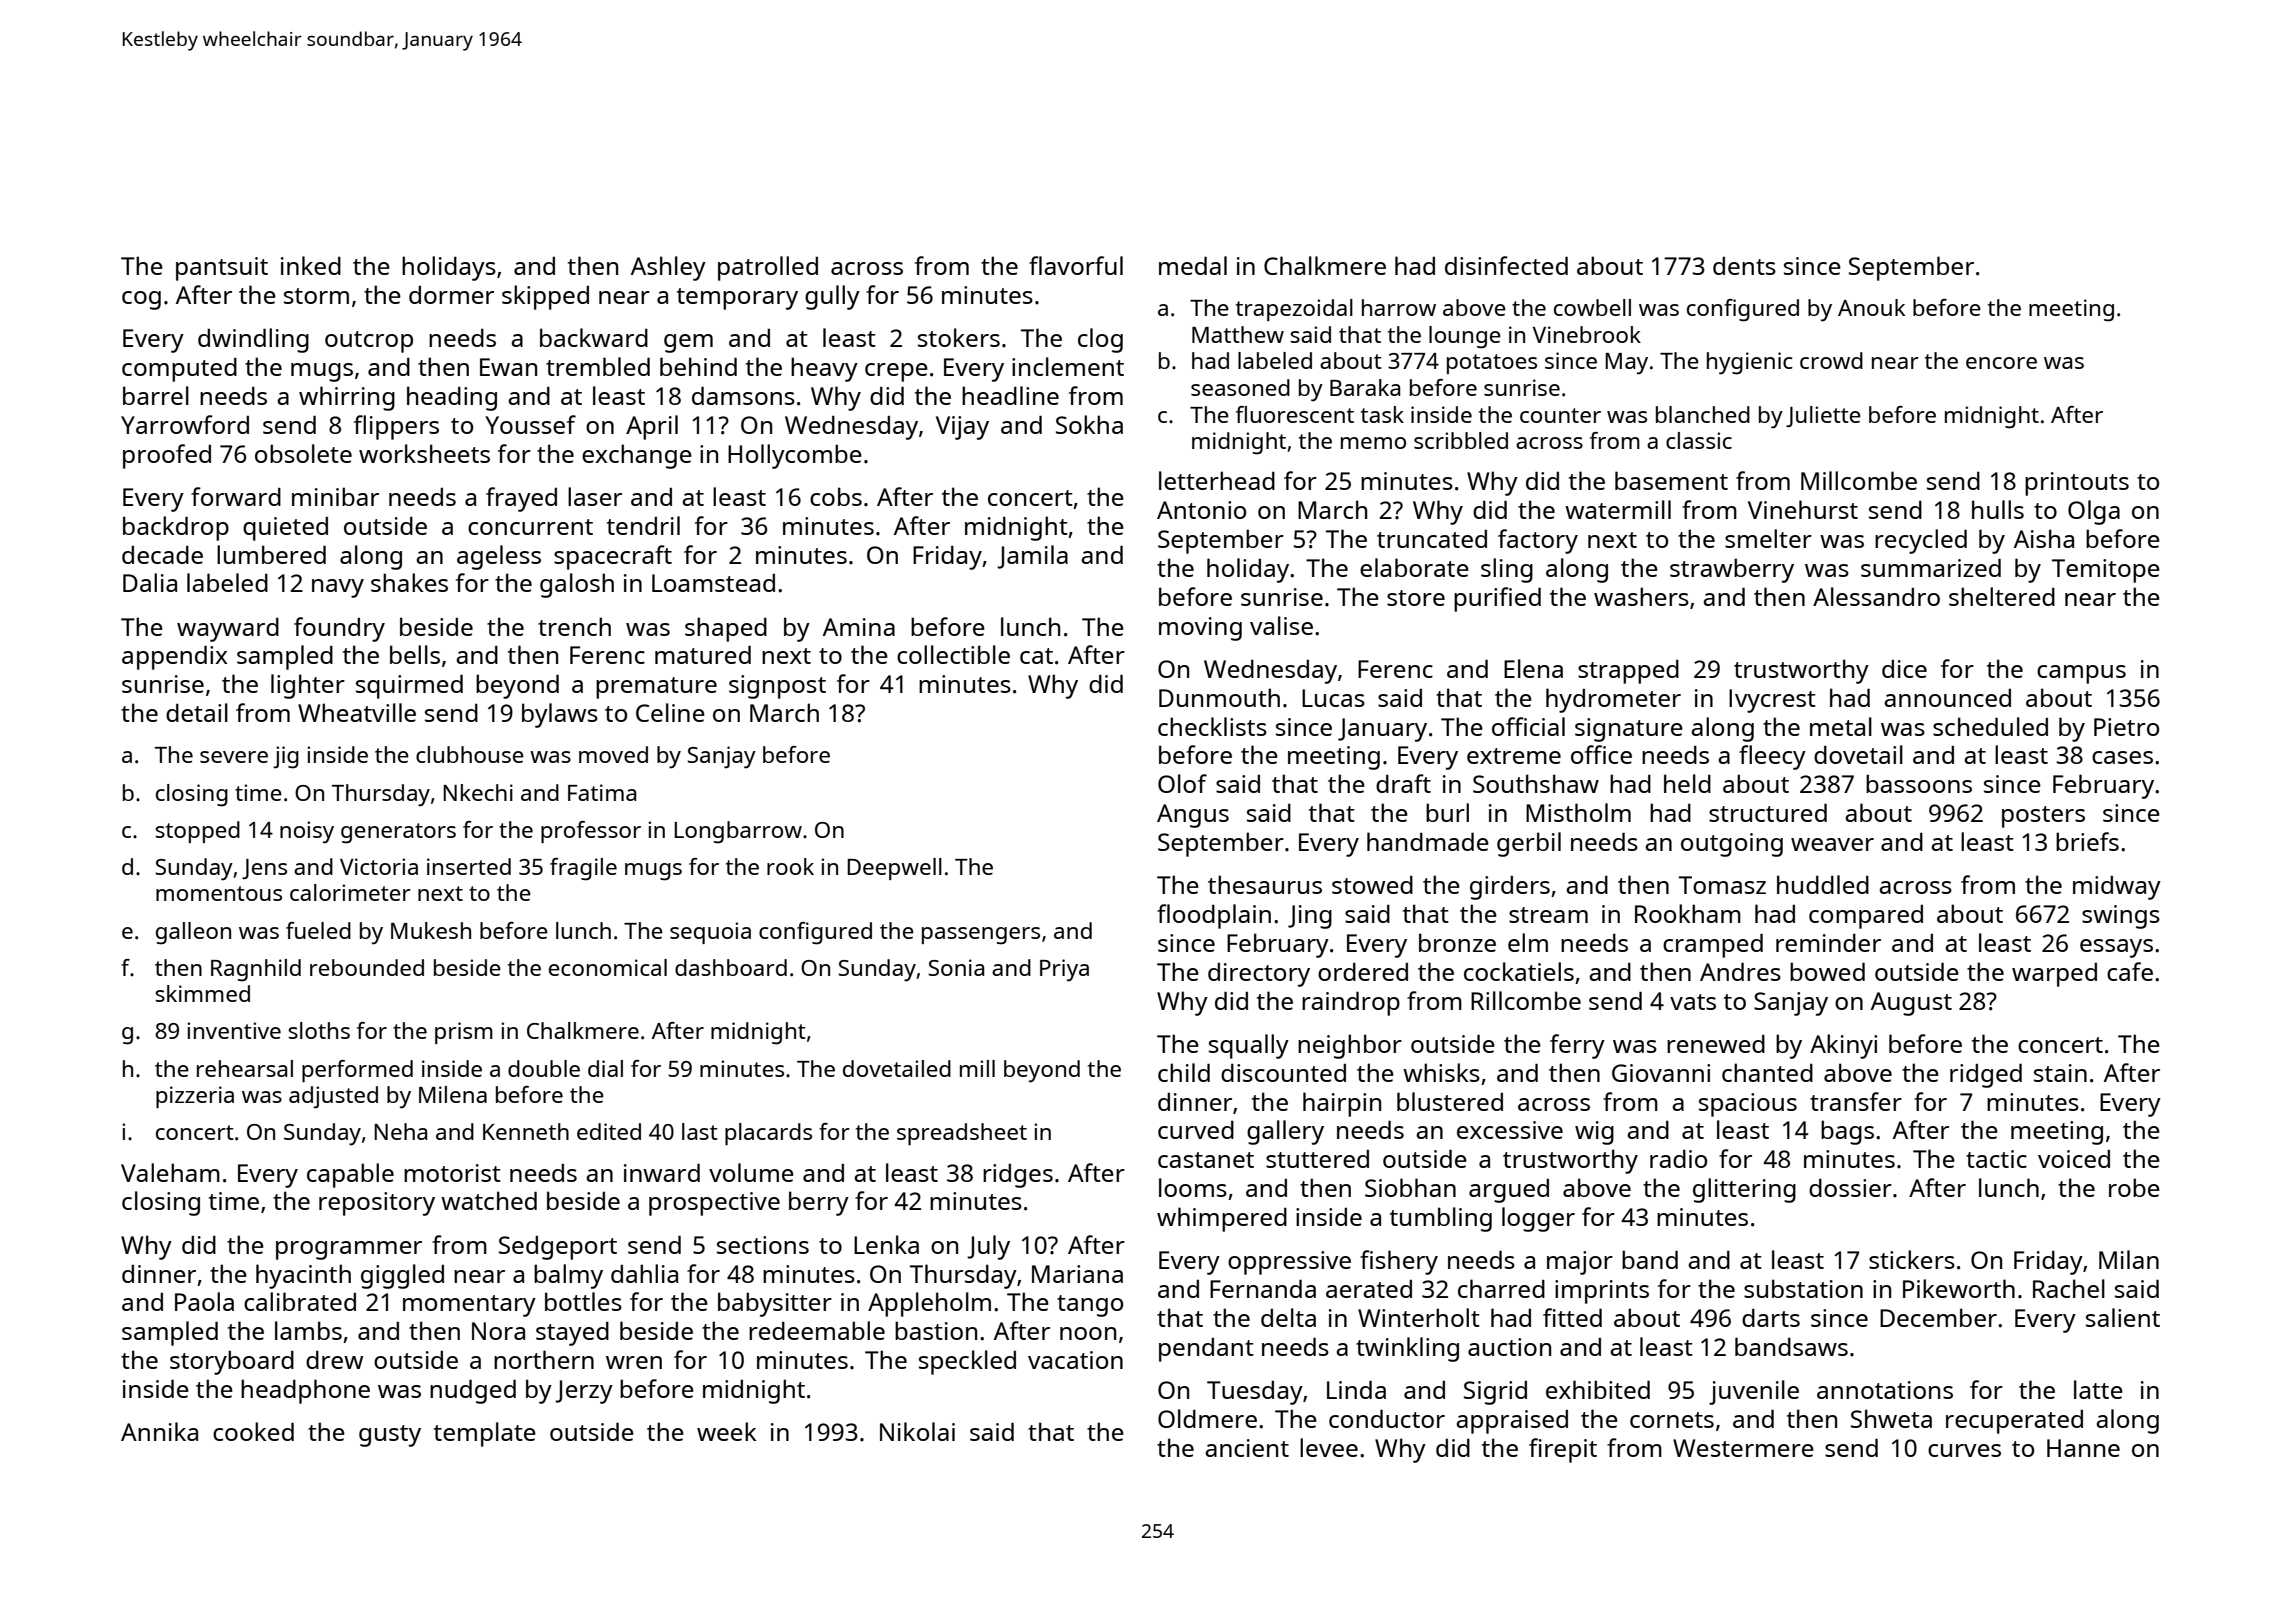  Describe the element at coordinates (1533, 668) in the screenshot. I see `Elena` at that location.
